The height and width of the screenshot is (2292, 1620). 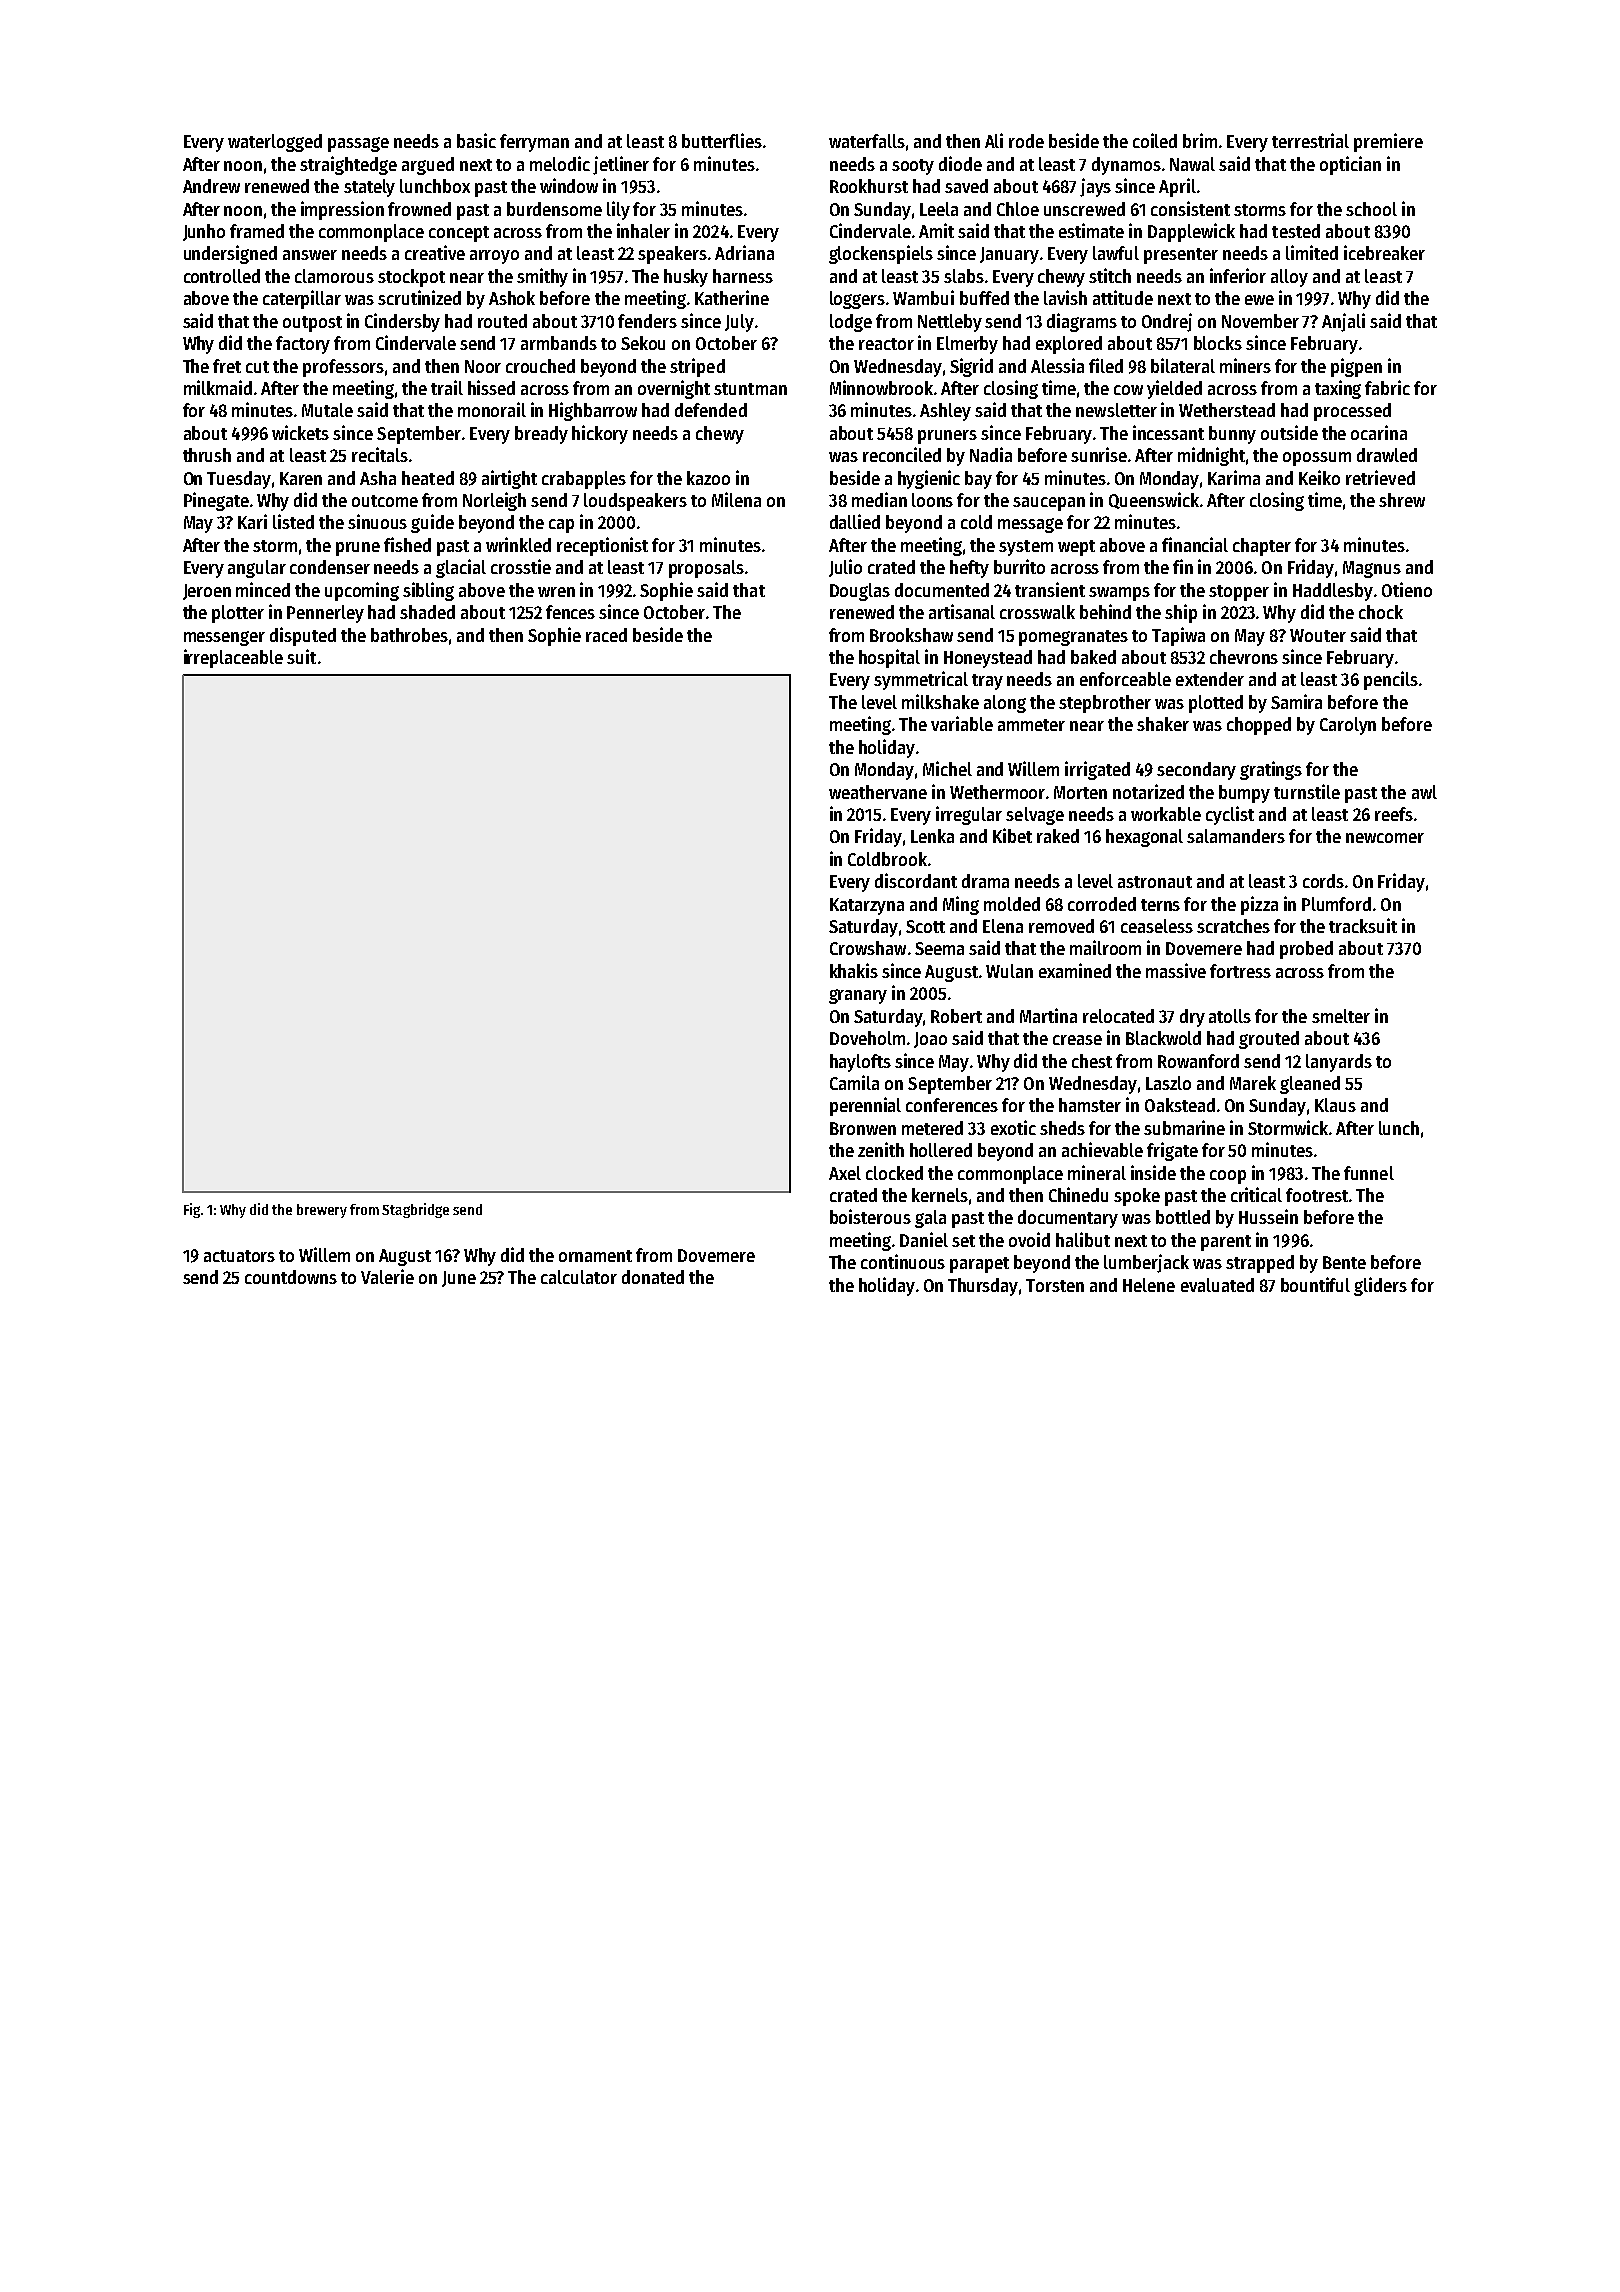 What do you see at coordinates (1380, 1286) in the screenshot?
I see `gliders` at bounding box center [1380, 1286].
